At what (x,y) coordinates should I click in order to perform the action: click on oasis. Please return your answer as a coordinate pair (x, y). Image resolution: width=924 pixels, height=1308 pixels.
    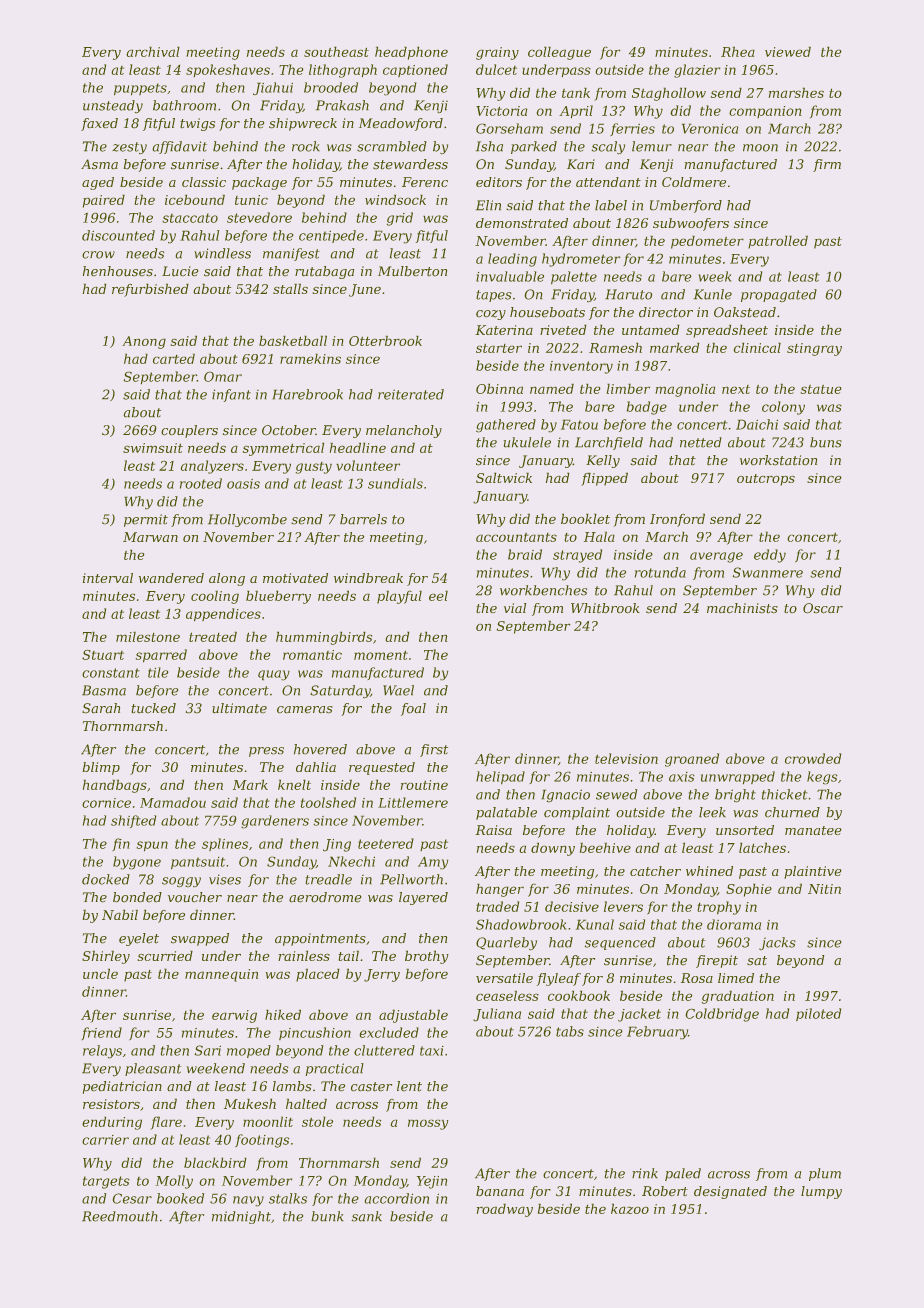
    Looking at the image, I should click on (243, 484).
